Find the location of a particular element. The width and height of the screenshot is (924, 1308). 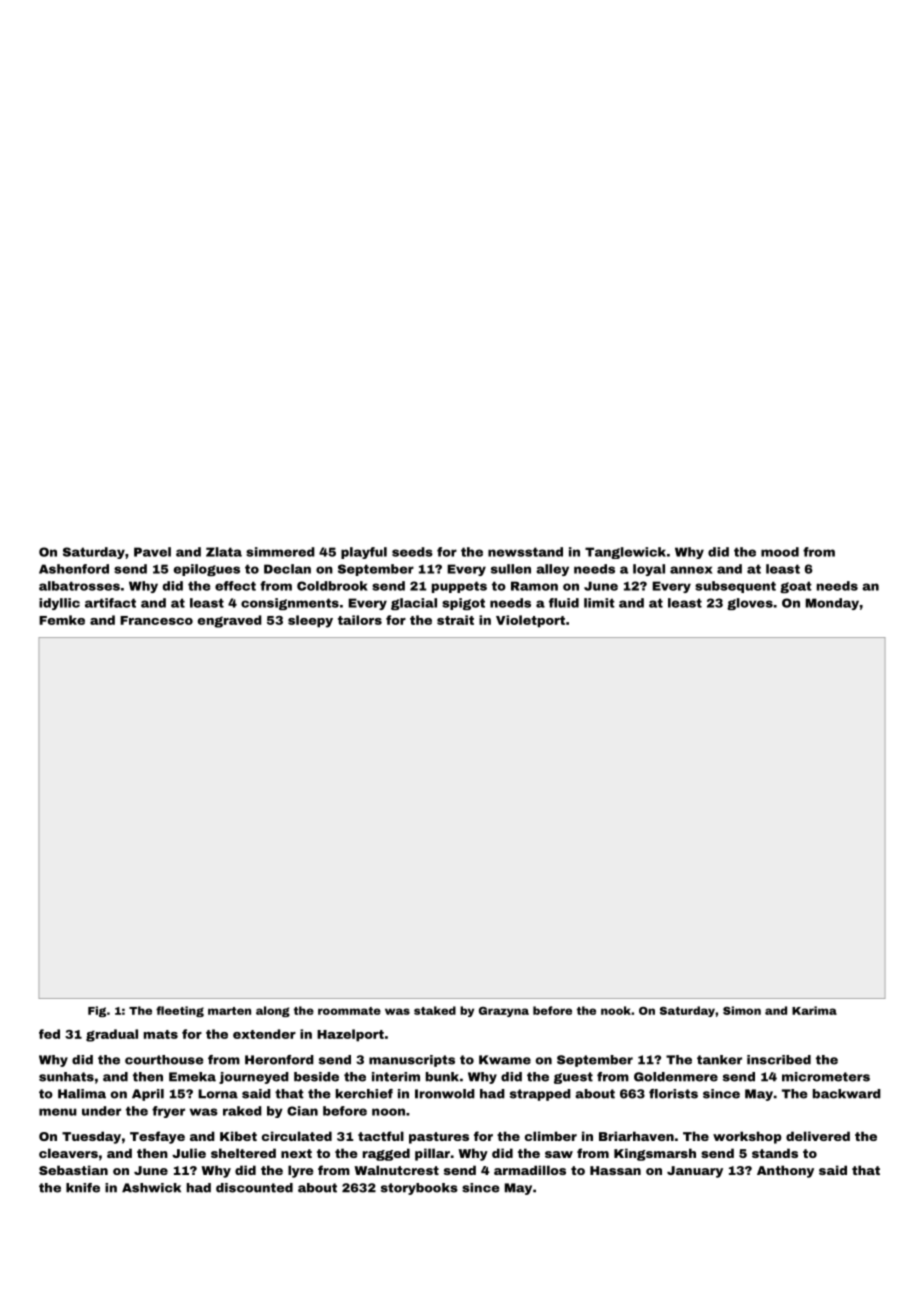

limit is located at coordinates (599, 603).
